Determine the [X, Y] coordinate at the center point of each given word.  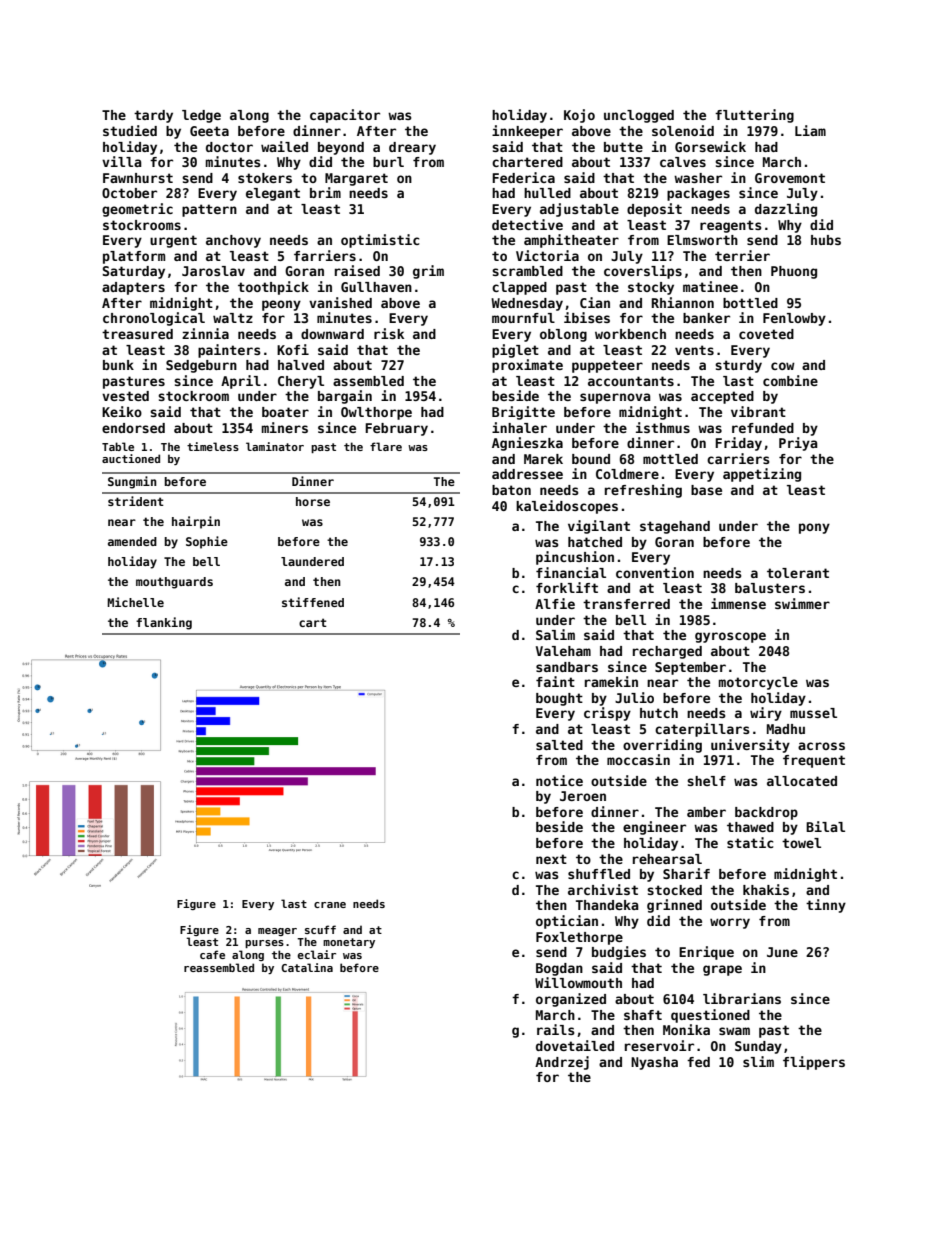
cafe [212, 954]
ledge [201, 116]
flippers [814, 1063]
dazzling [786, 210]
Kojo [579, 116]
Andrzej [562, 1063]
